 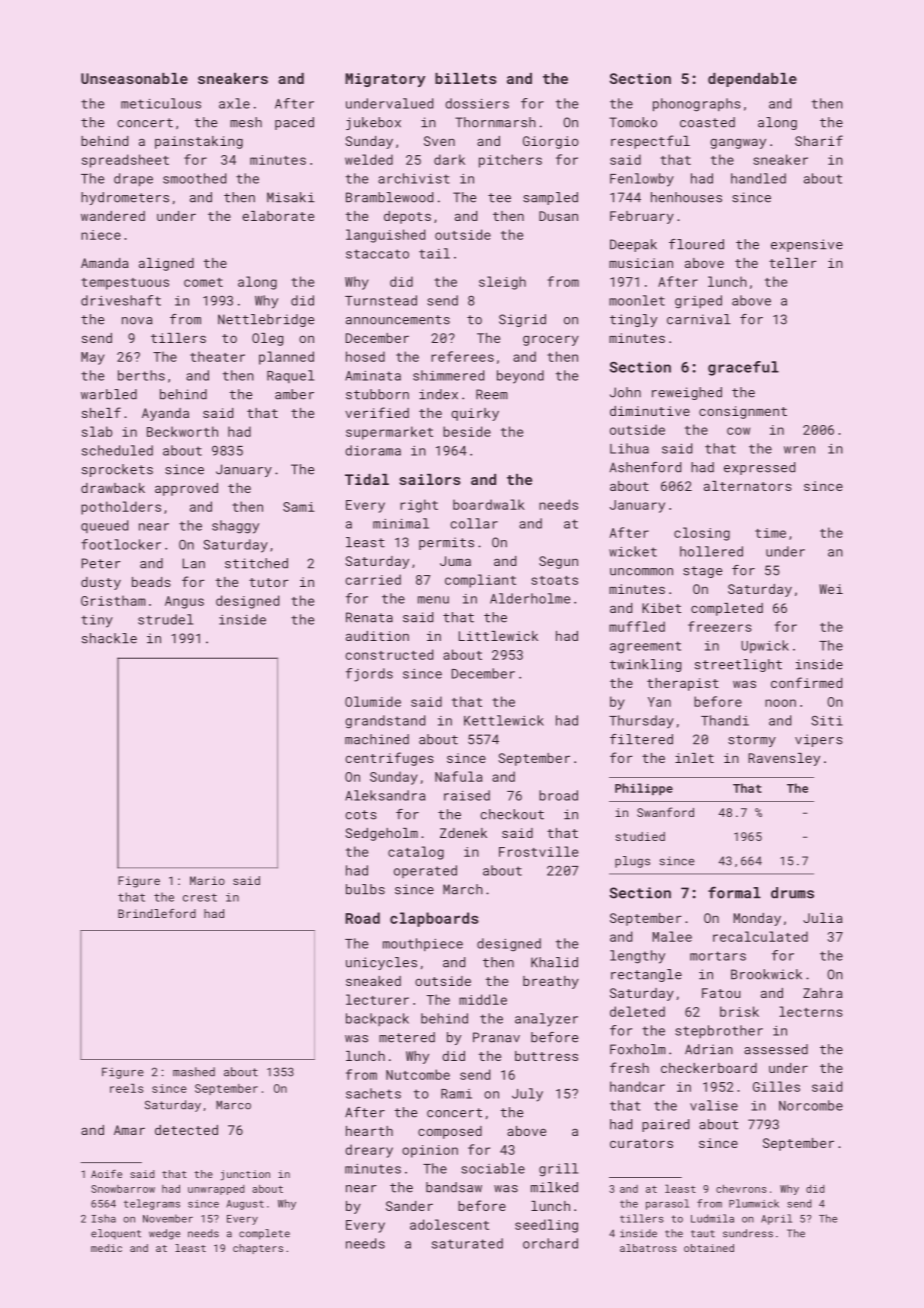 I want to click on dependable, so click(x=752, y=80).
